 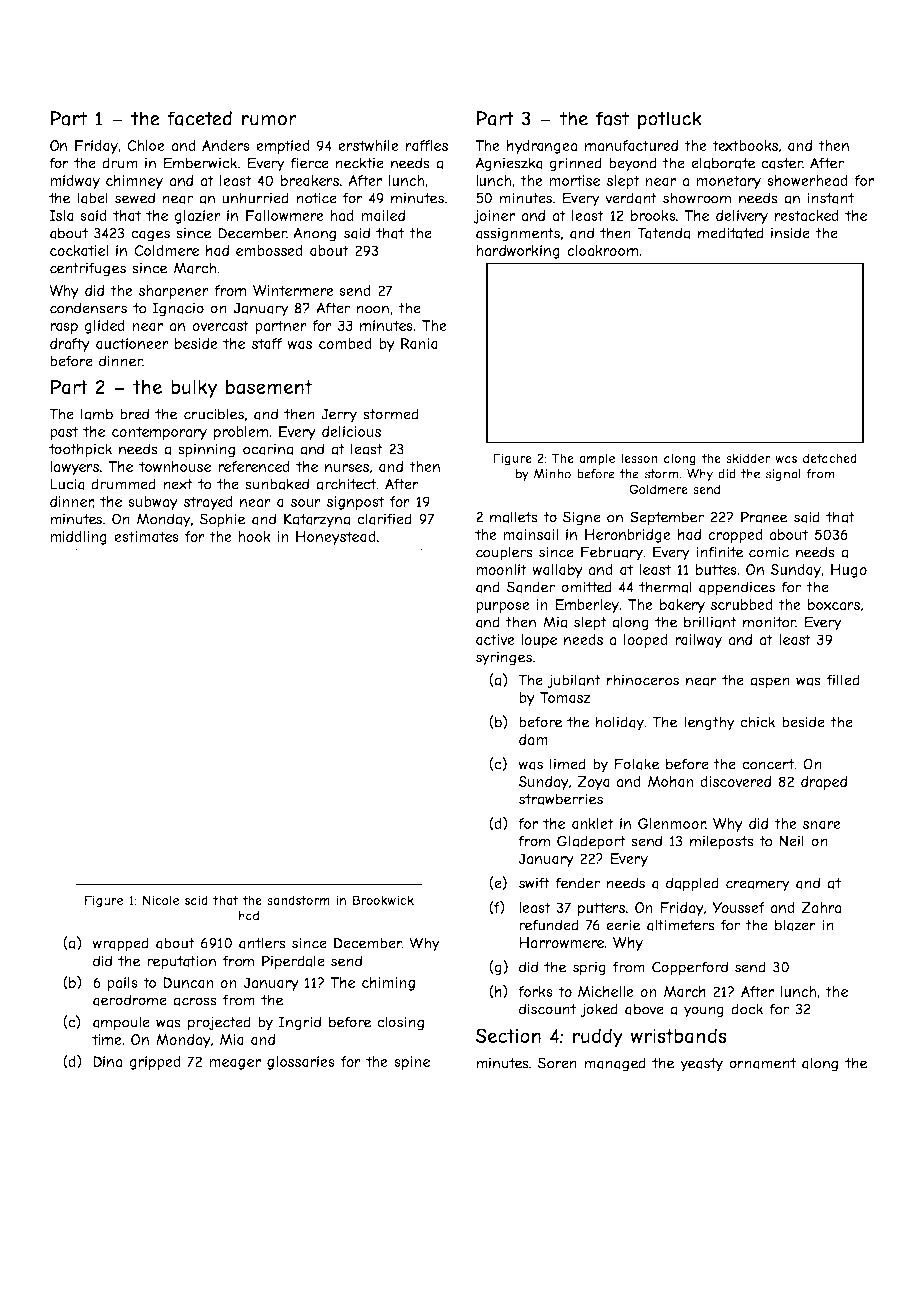 What do you see at coordinates (593, 824) in the screenshot?
I see `anklet` at bounding box center [593, 824].
